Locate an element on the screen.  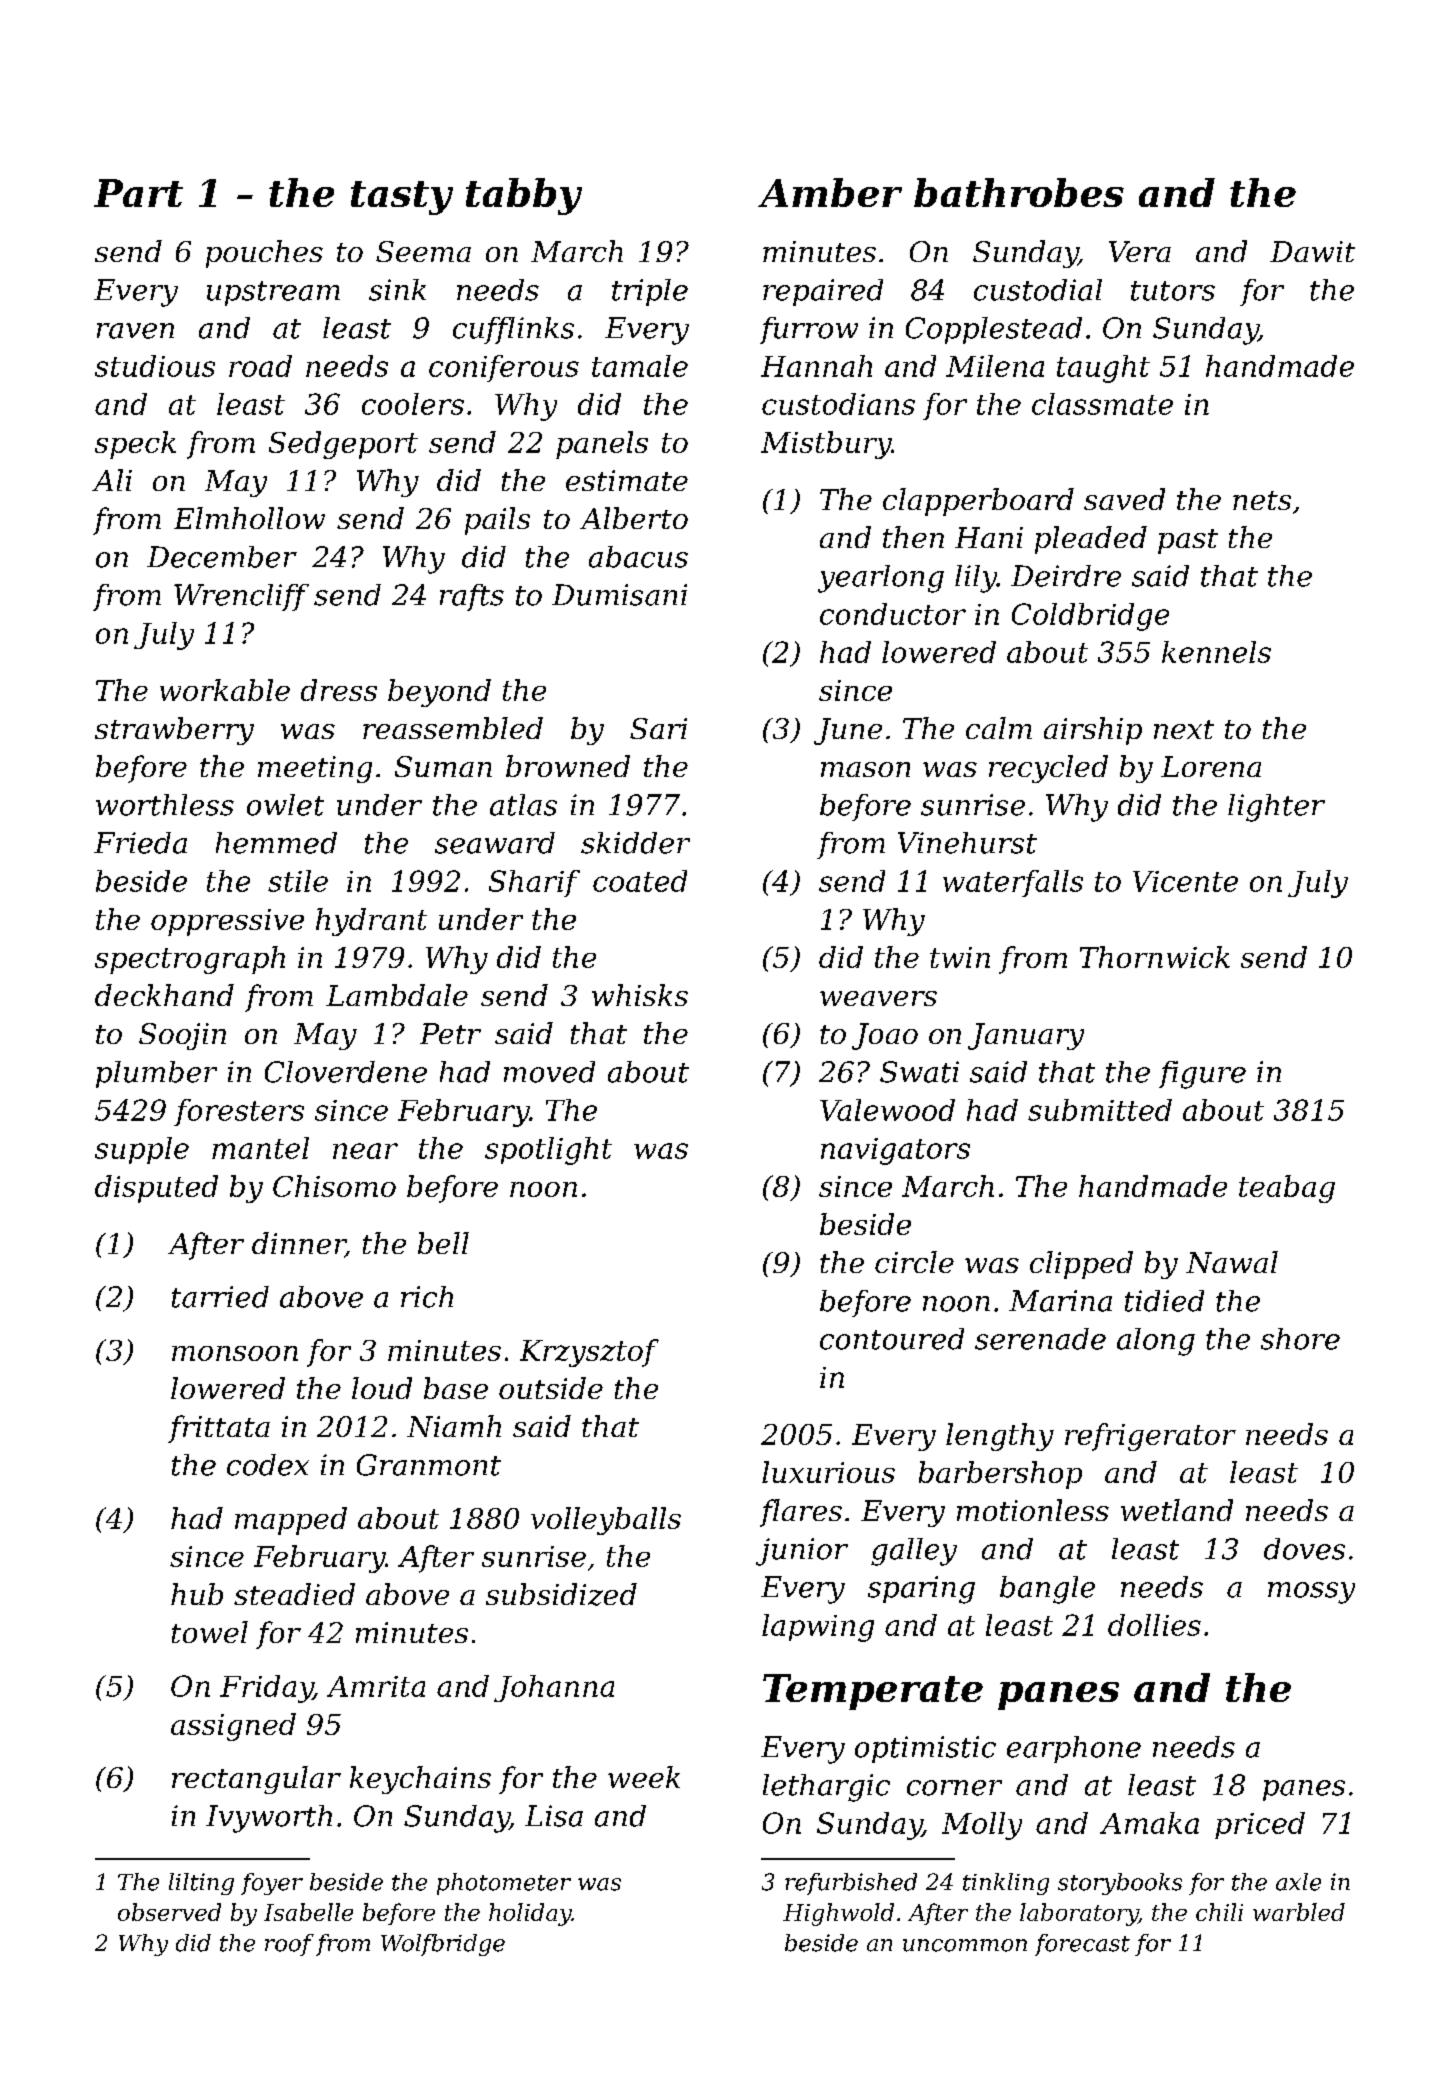
then is located at coordinates (913, 537).
